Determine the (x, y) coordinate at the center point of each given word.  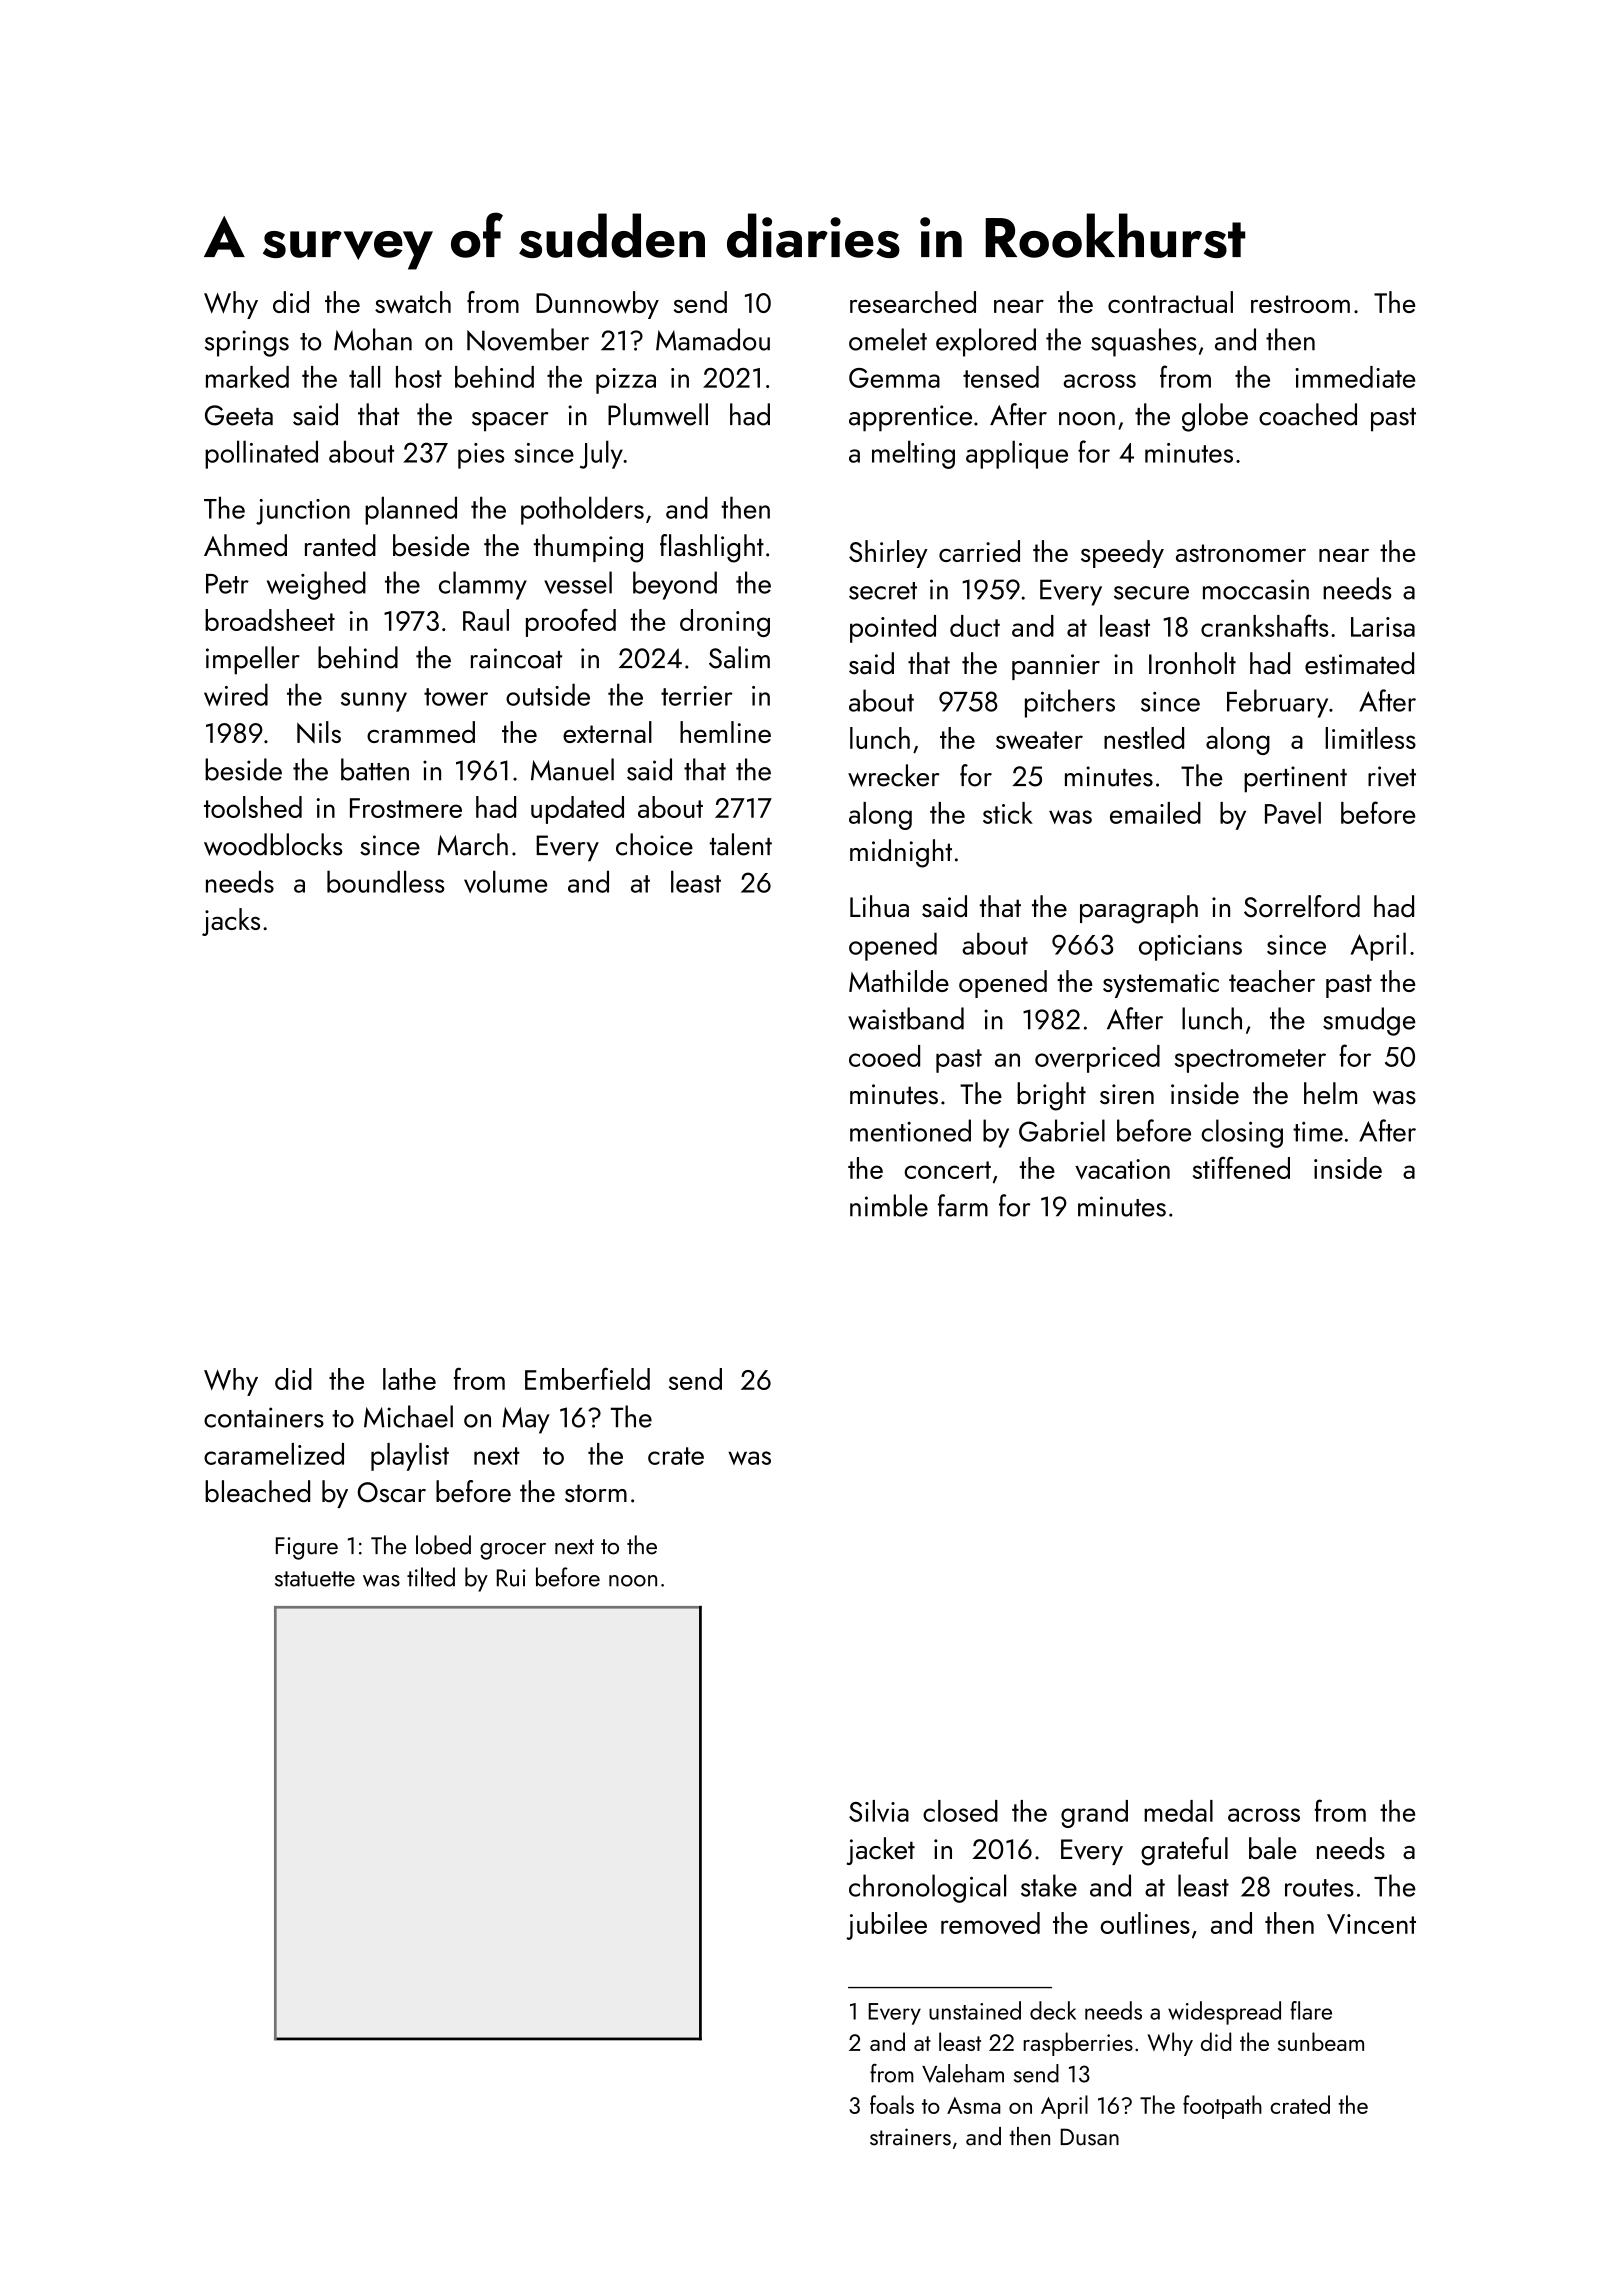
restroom (1300, 304)
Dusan (1089, 2137)
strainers (910, 2137)
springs (247, 343)
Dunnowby (597, 305)
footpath (1222, 2107)
